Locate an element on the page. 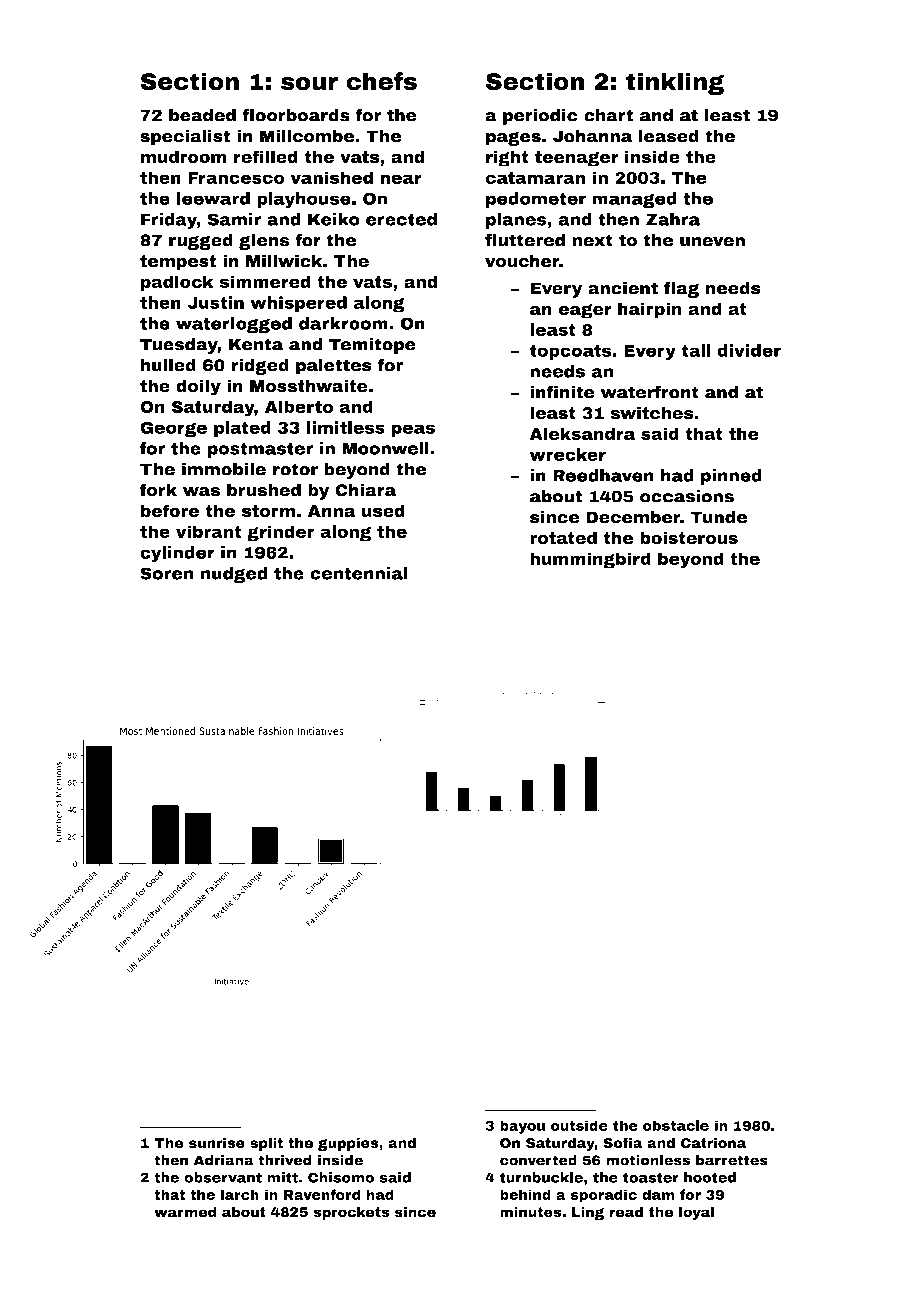 This page has width=924, height=1311. pinned is located at coordinates (731, 477).
